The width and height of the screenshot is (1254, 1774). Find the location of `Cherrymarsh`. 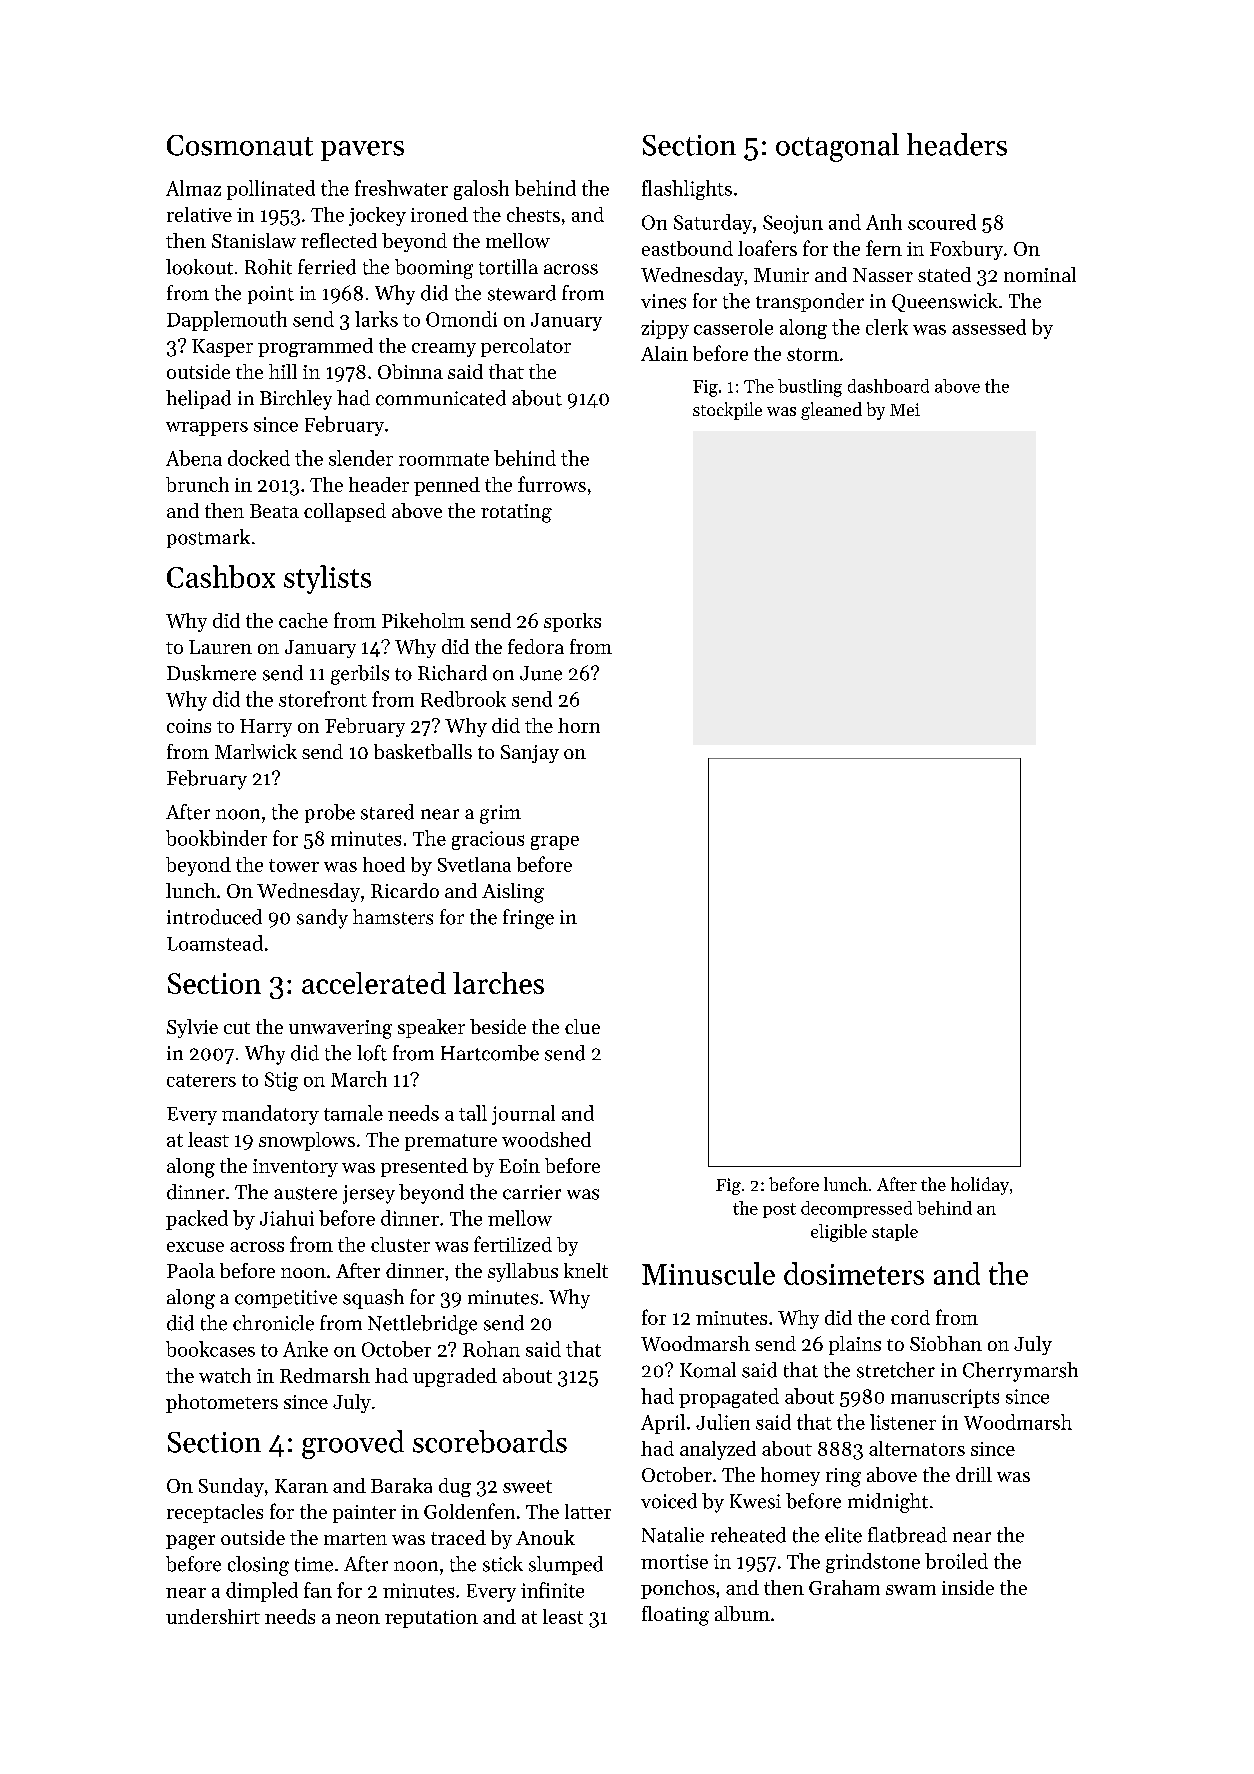

Cherrymarsh is located at coordinates (1020, 1372).
